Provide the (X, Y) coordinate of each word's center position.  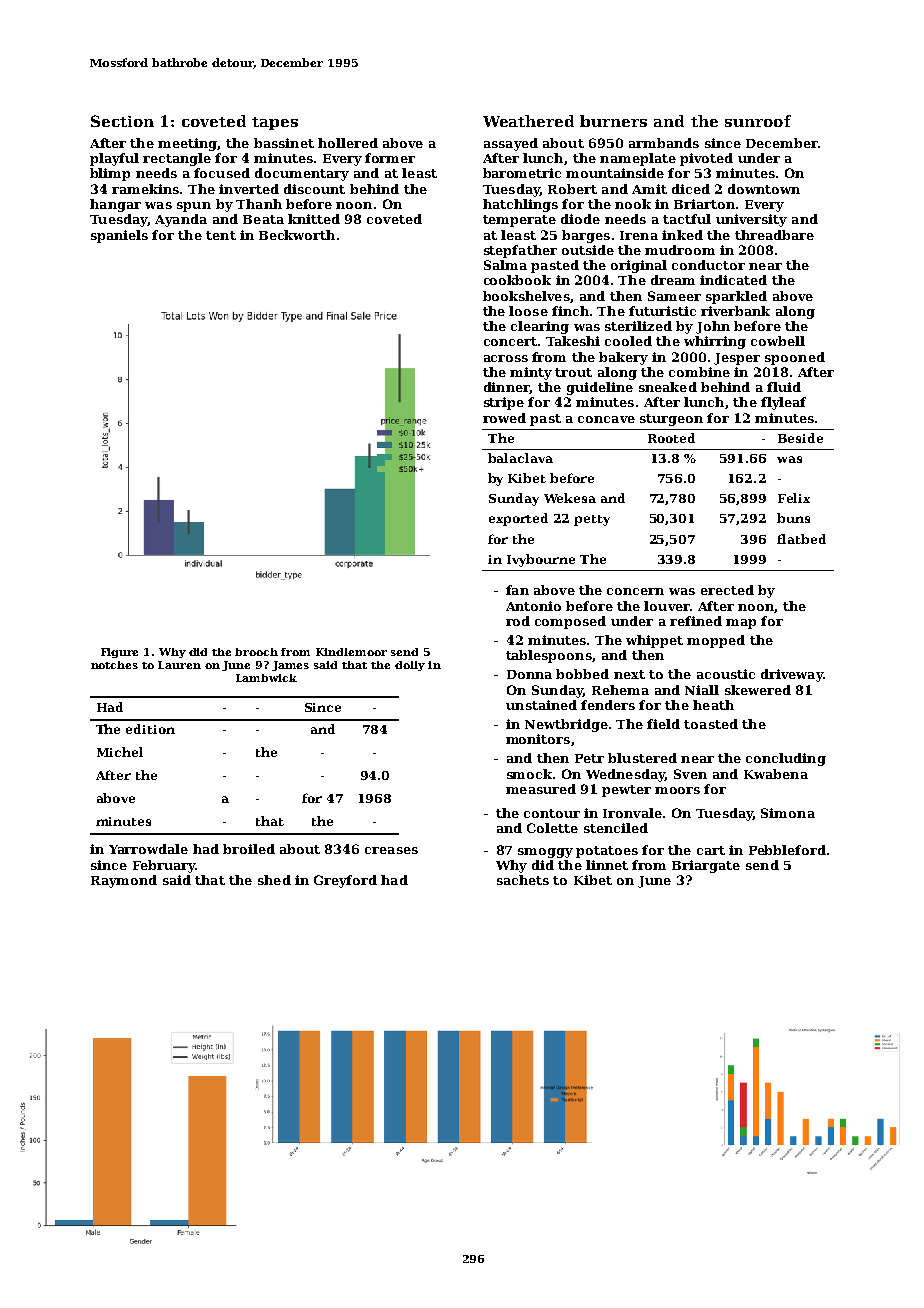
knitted (314, 219)
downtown (764, 189)
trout (573, 372)
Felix (794, 498)
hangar (115, 205)
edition (150, 729)
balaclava (520, 458)
